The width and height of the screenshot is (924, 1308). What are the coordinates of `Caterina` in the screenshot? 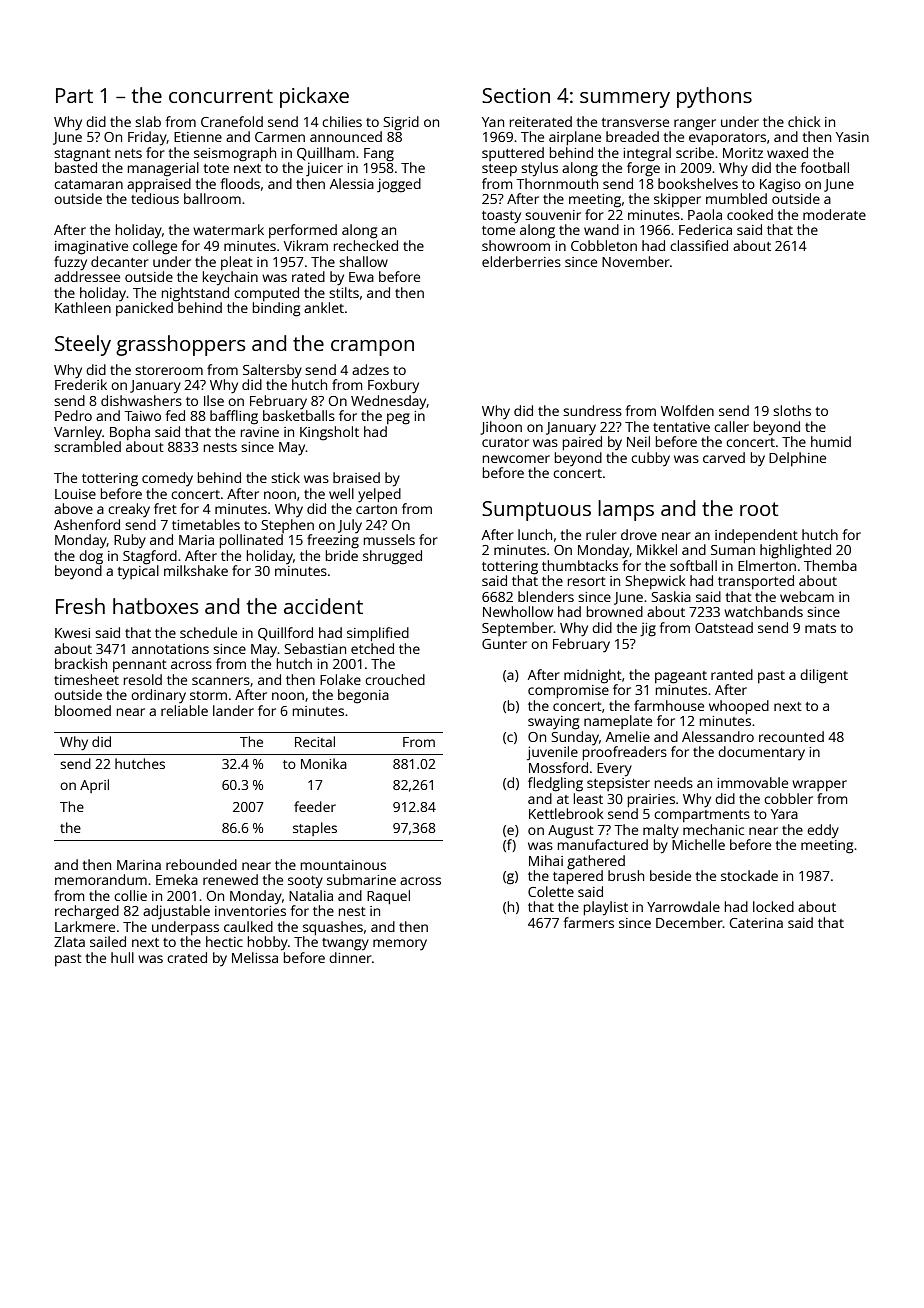 It's located at (756, 923).
